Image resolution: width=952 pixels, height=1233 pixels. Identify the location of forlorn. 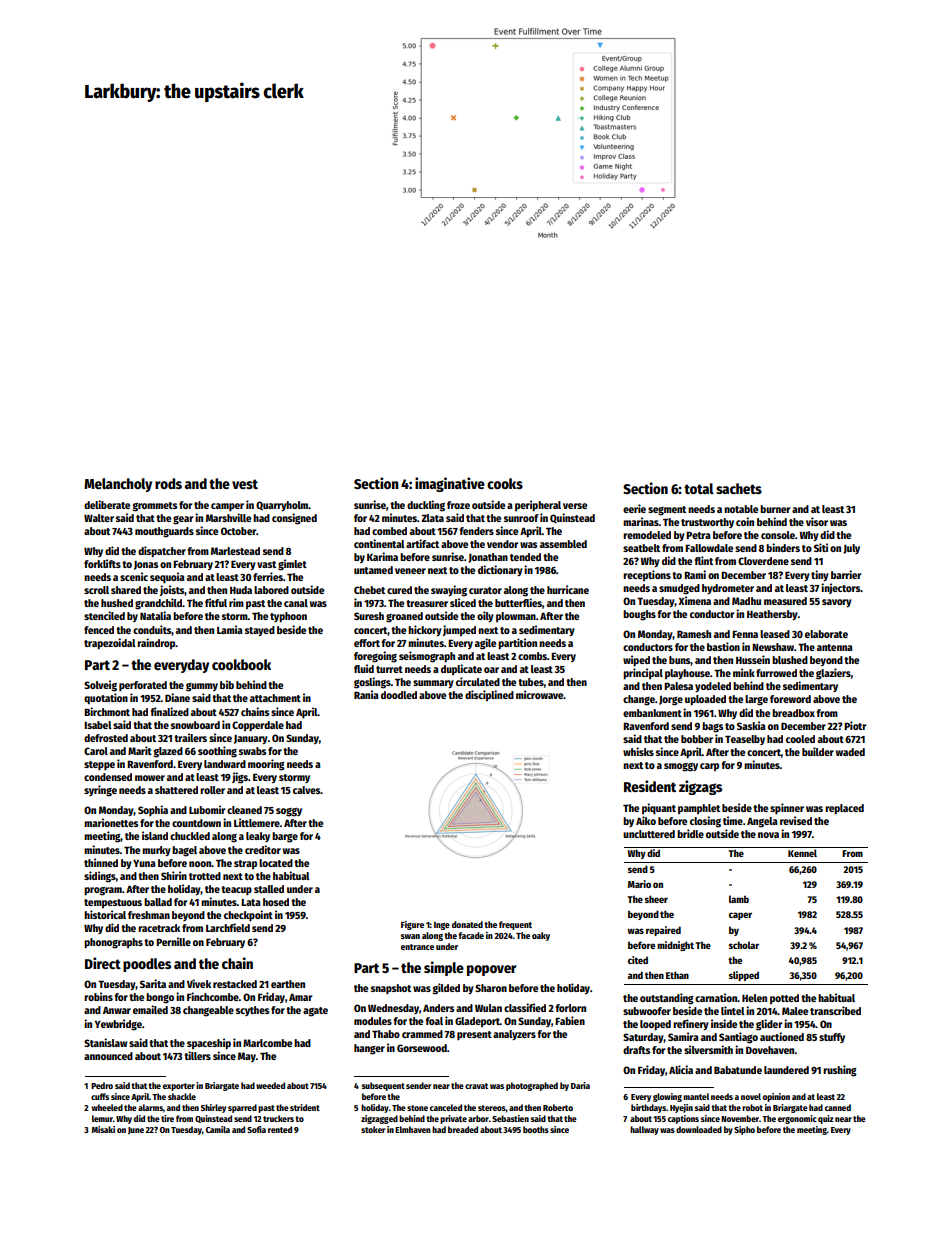
(570, 1008).
